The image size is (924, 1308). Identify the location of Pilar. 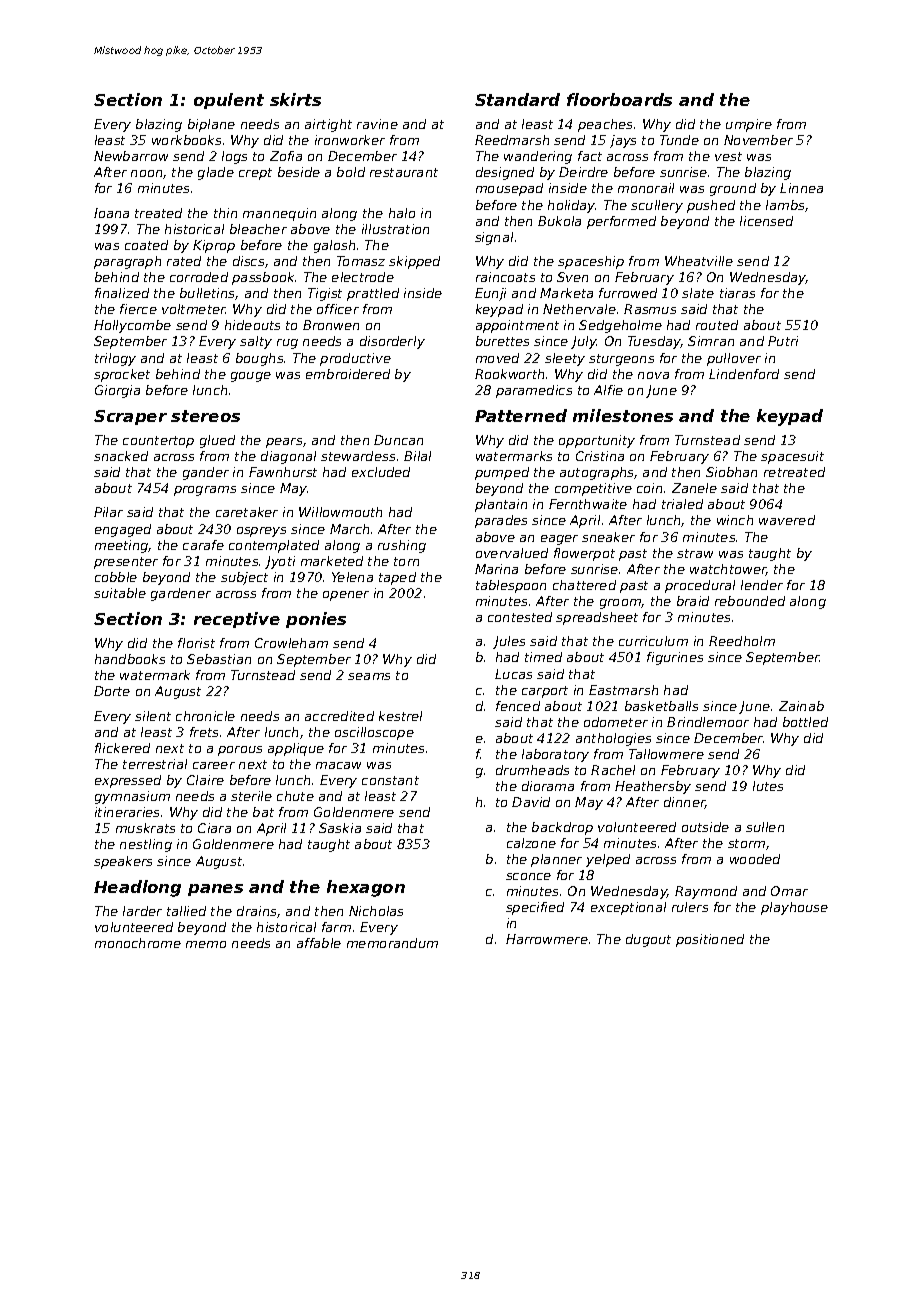
(108, 512).
